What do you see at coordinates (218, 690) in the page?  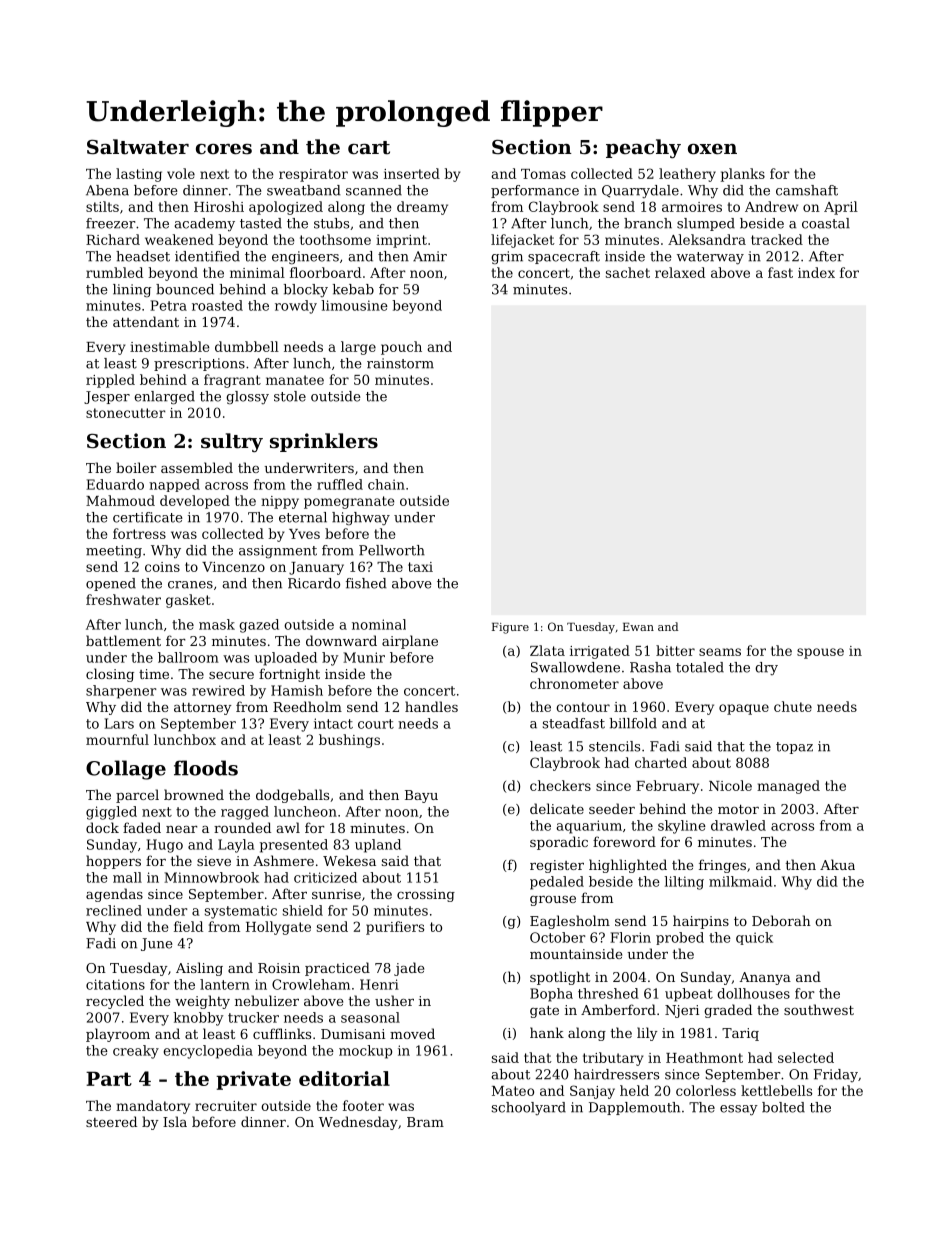 I see `rewired` at bounding box center [218, 690].
